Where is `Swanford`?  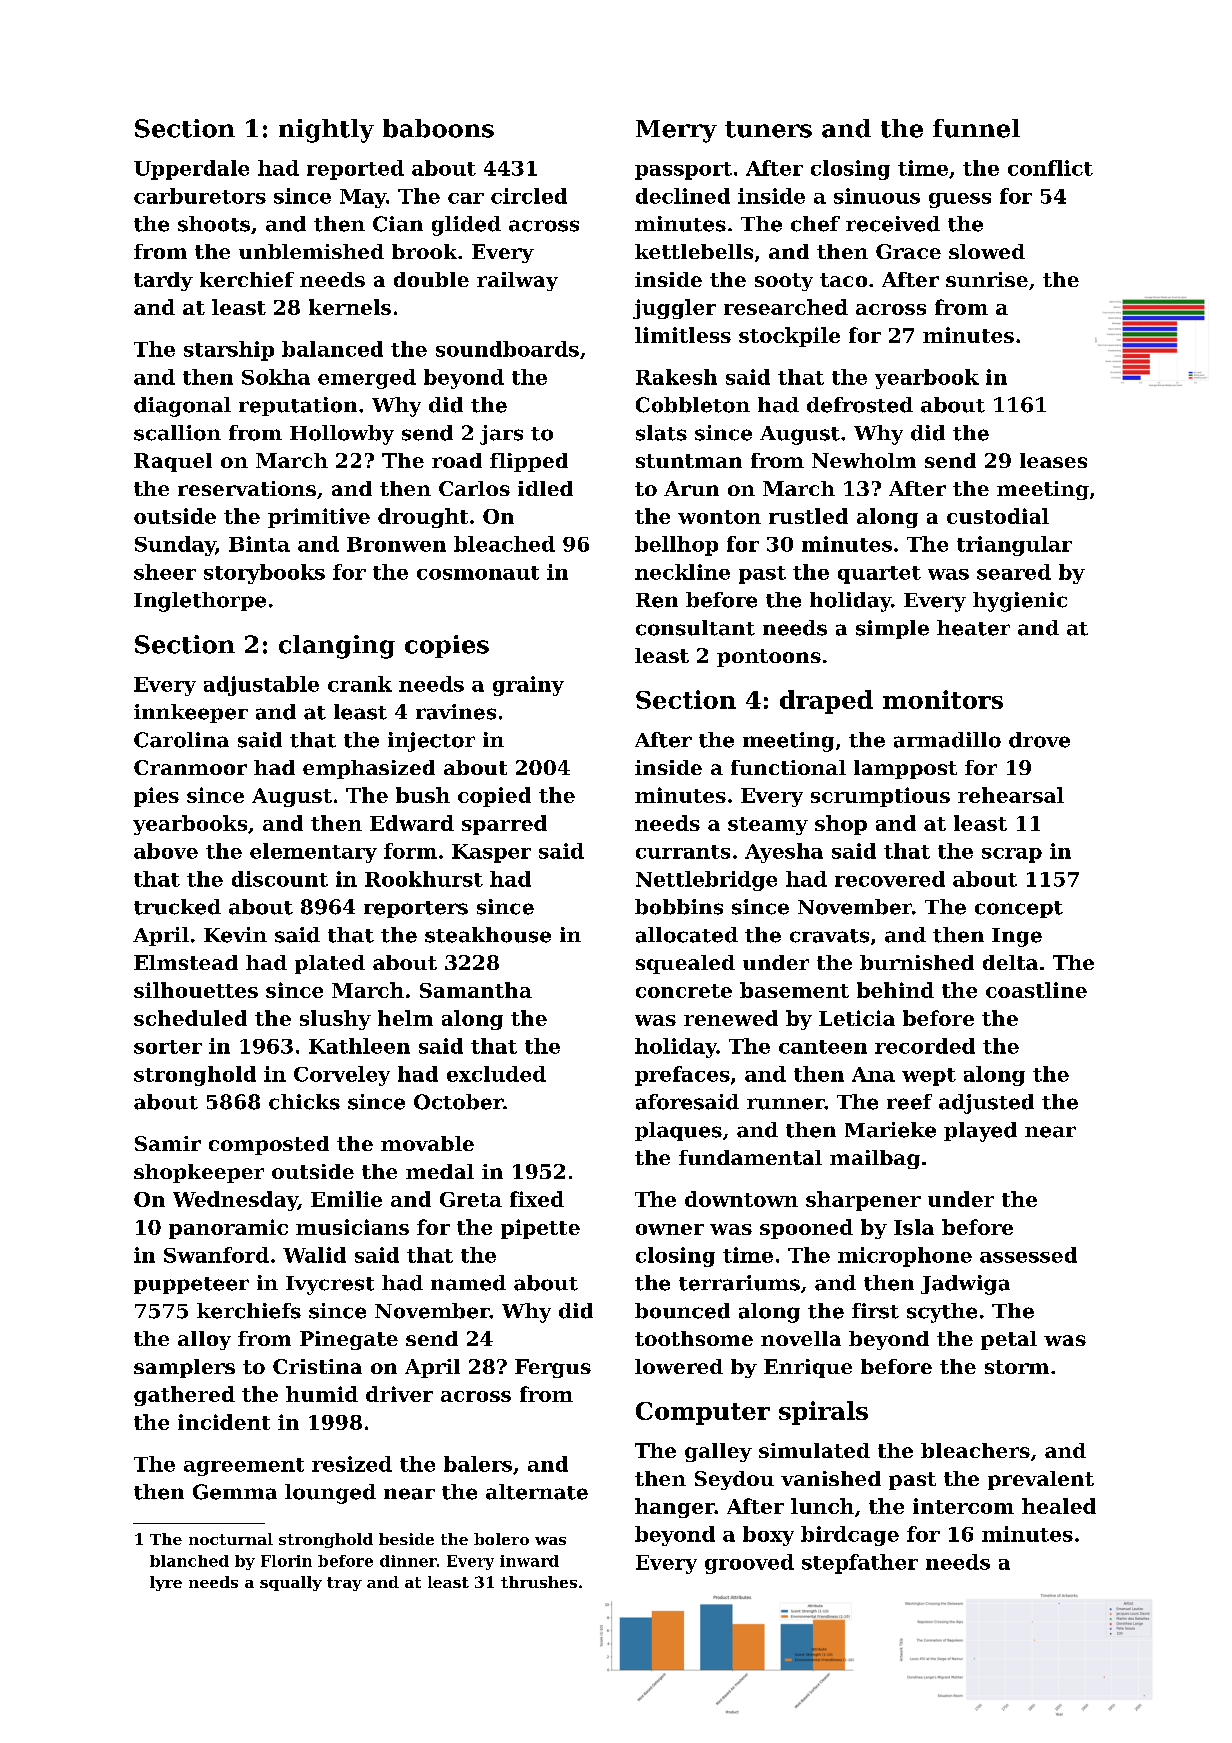
Swanford is located at coordinates (216, 1255).
